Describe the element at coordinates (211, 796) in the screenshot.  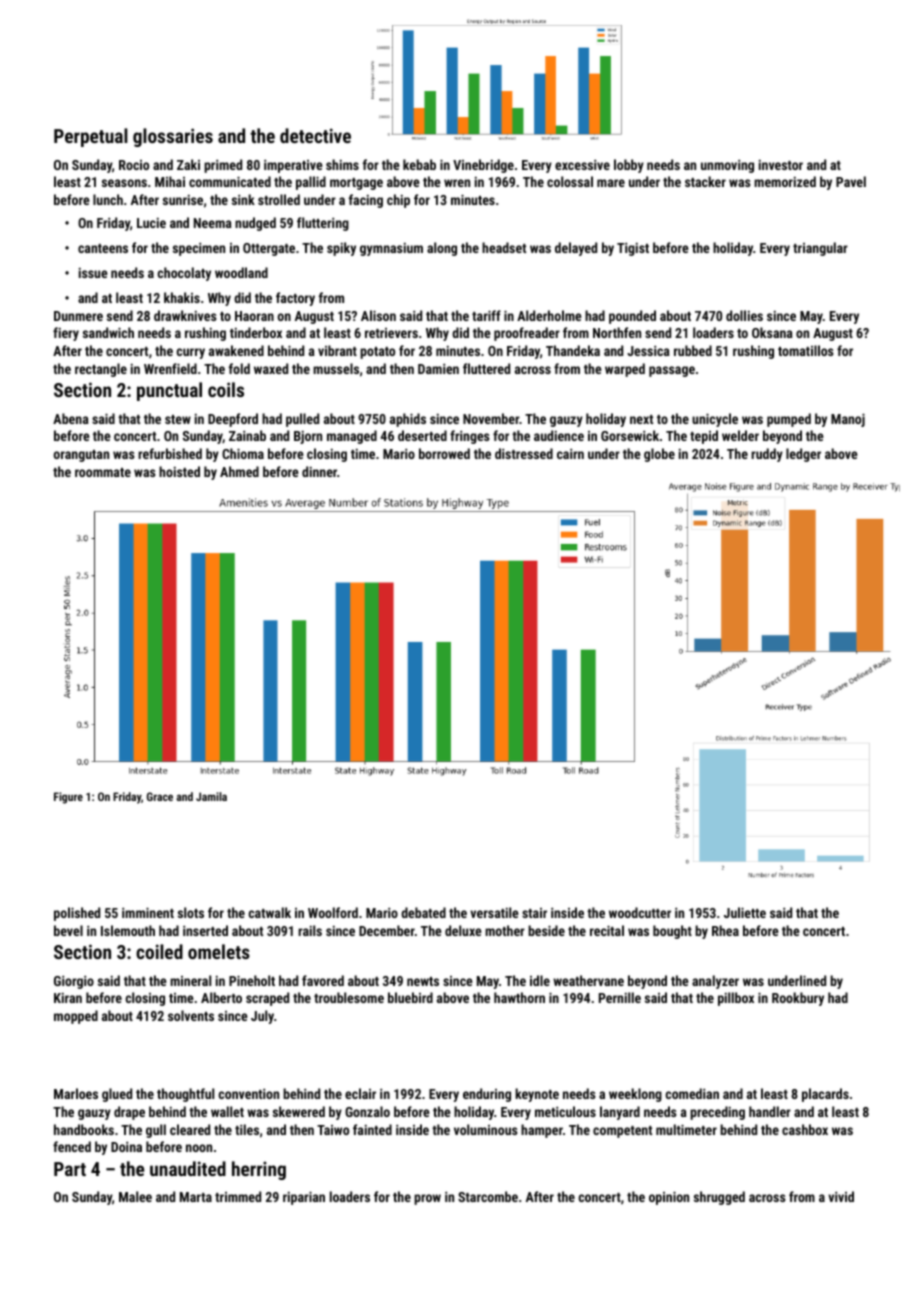
I see `Jamila` at that location.
